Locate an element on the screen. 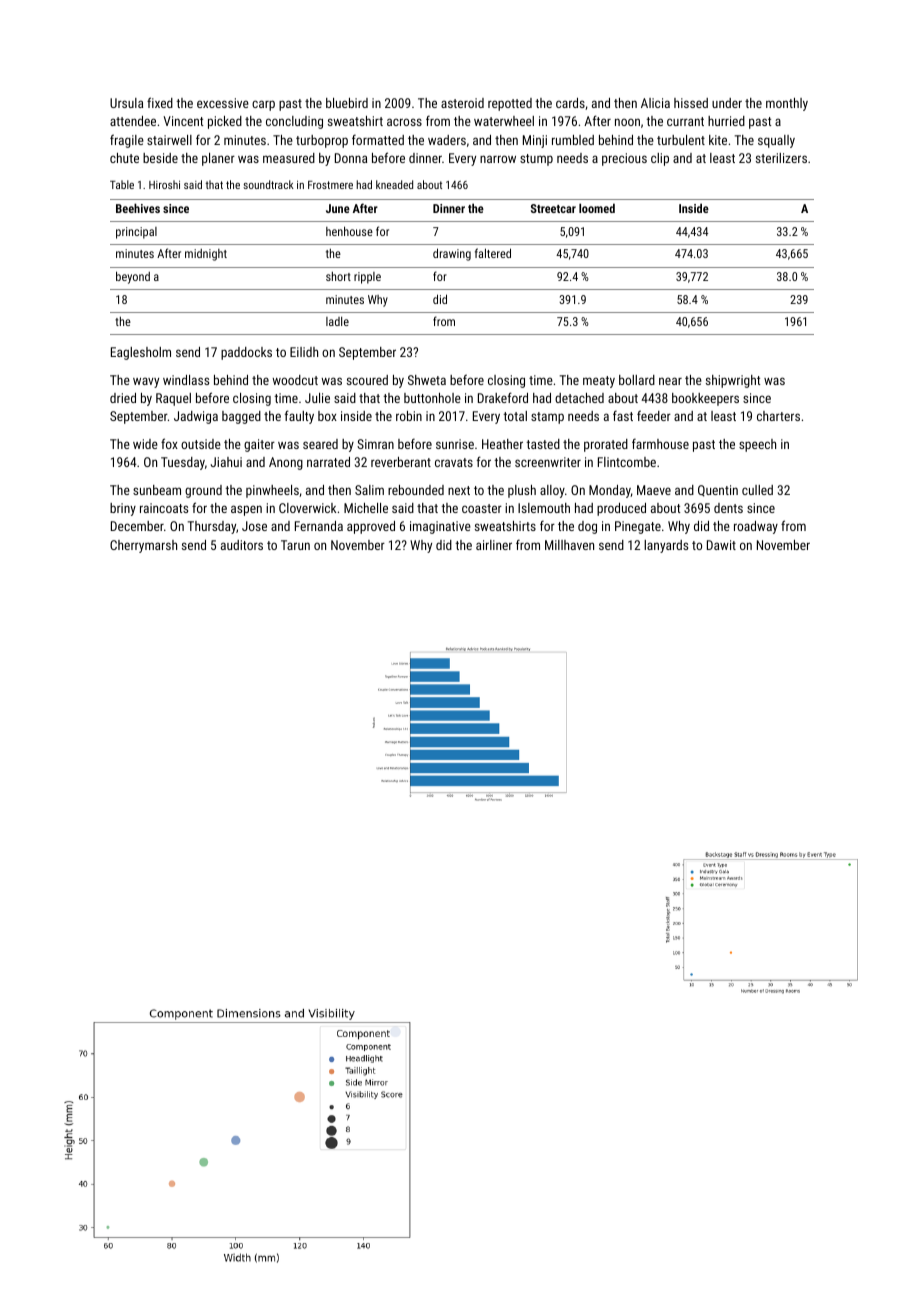  meaty is located at coordinates (599, 382).
